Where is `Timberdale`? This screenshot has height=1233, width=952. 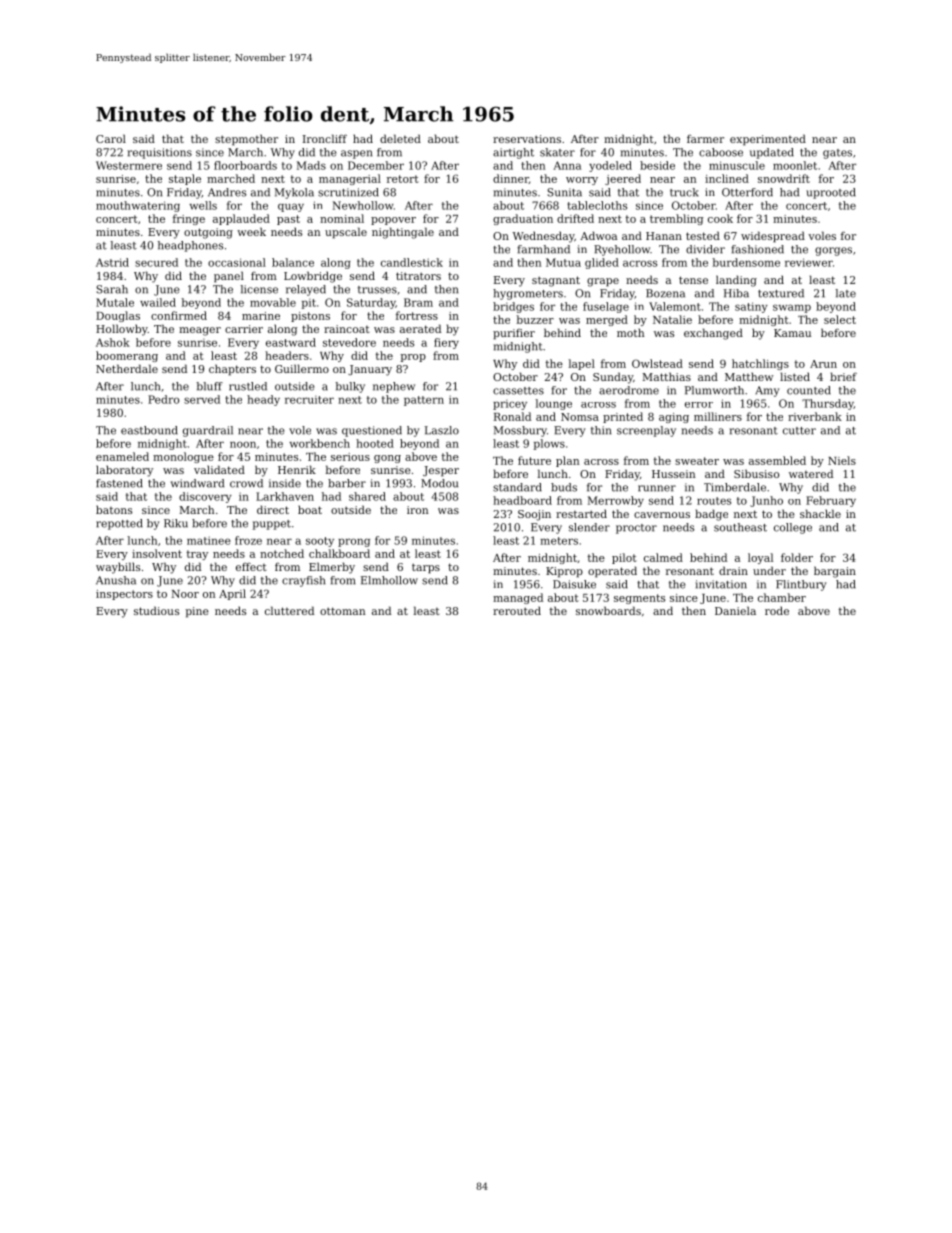
Timberdale is located at coordinates (735, 487).
